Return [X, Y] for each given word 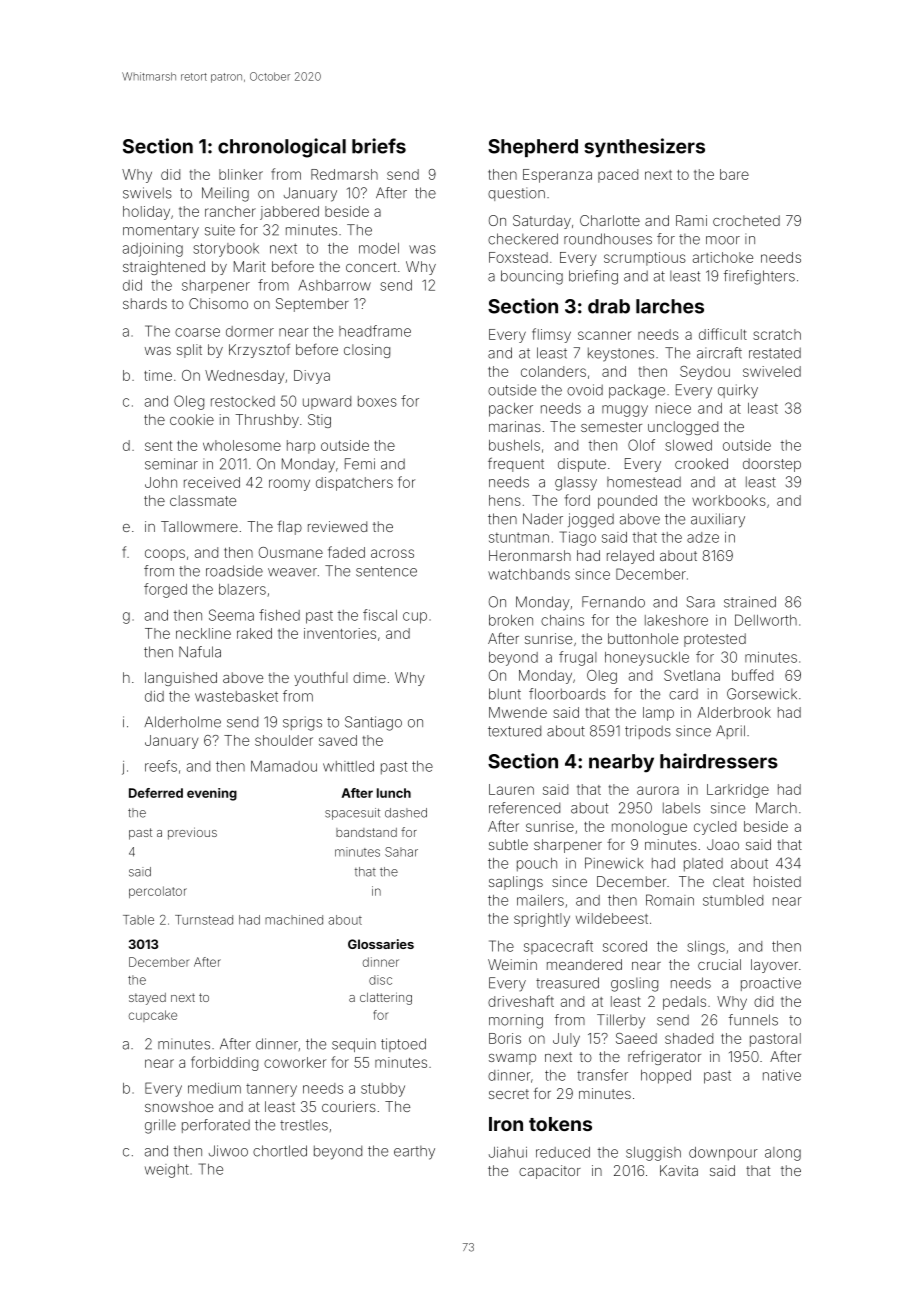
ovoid [585, 390]
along [783, 1154]
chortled [280, 1151]
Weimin [512, 964]
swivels [147, 193]
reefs [161, 766]
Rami [691, 220]
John [161, 482]
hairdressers [719, 761]
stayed [147, 999]
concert [371, 267]
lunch [394, 793]
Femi [360, 464]
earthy [414, 1153]
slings [706, 948]
